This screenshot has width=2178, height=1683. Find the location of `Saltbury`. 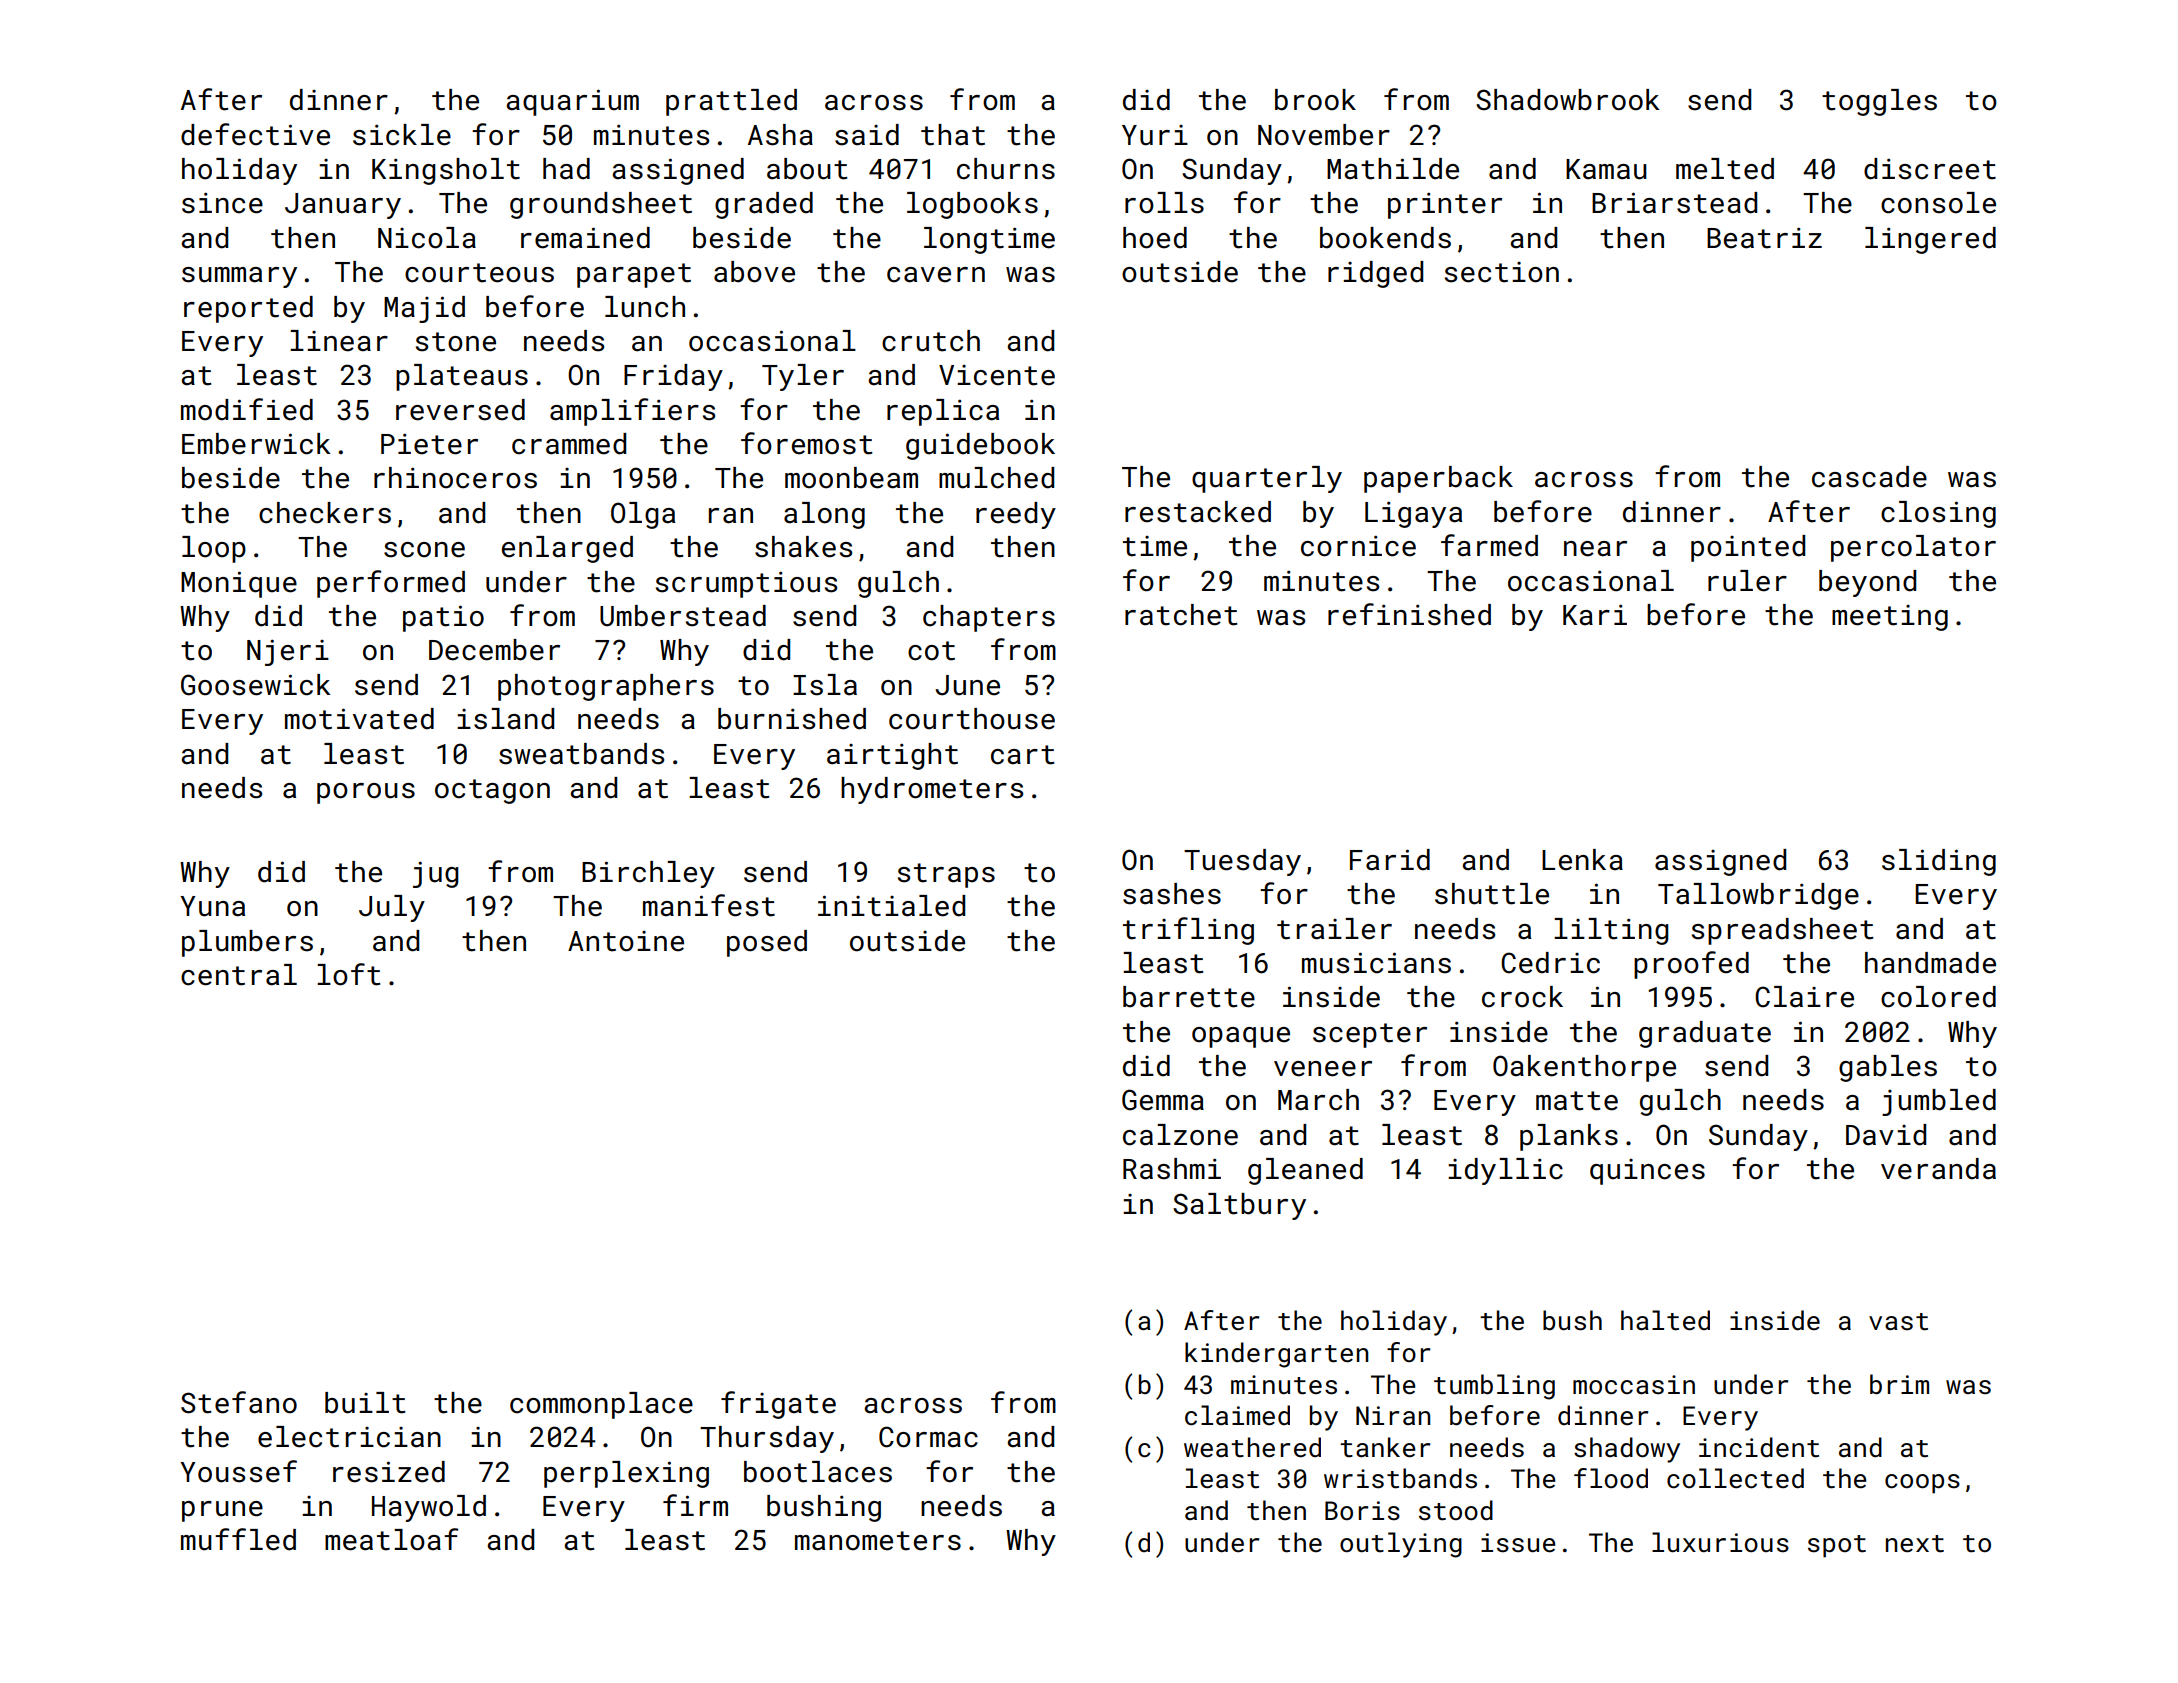

Saltbury is located at coordinates (1239, 1206).
